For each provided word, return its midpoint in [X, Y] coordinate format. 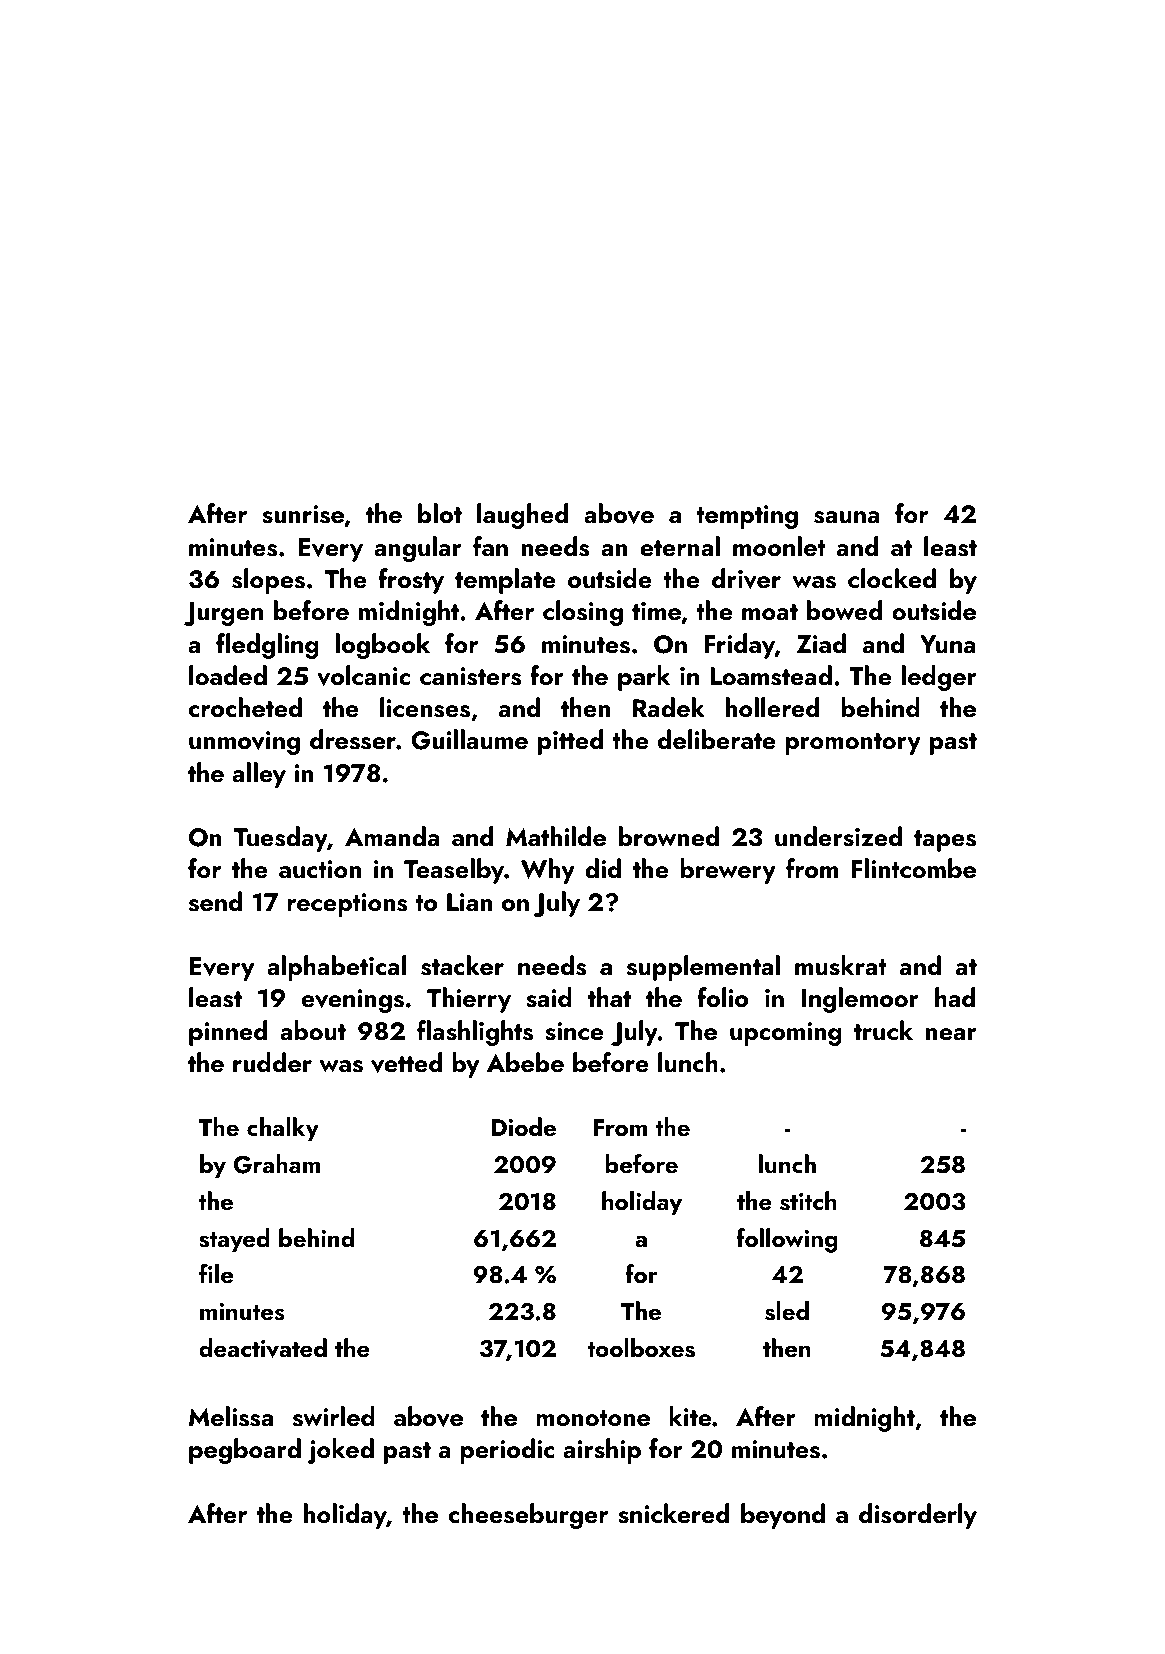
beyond [783, 1516]
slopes [268, 581]
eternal [680, 546]
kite [690, 1416]
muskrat [841, 965]
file [216, 1273]
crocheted [245, 707]
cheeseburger [528, 1516]
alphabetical [336, 968]
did [603, 868]
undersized [838, 836]
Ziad [821, 643]
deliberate [716, 739]
